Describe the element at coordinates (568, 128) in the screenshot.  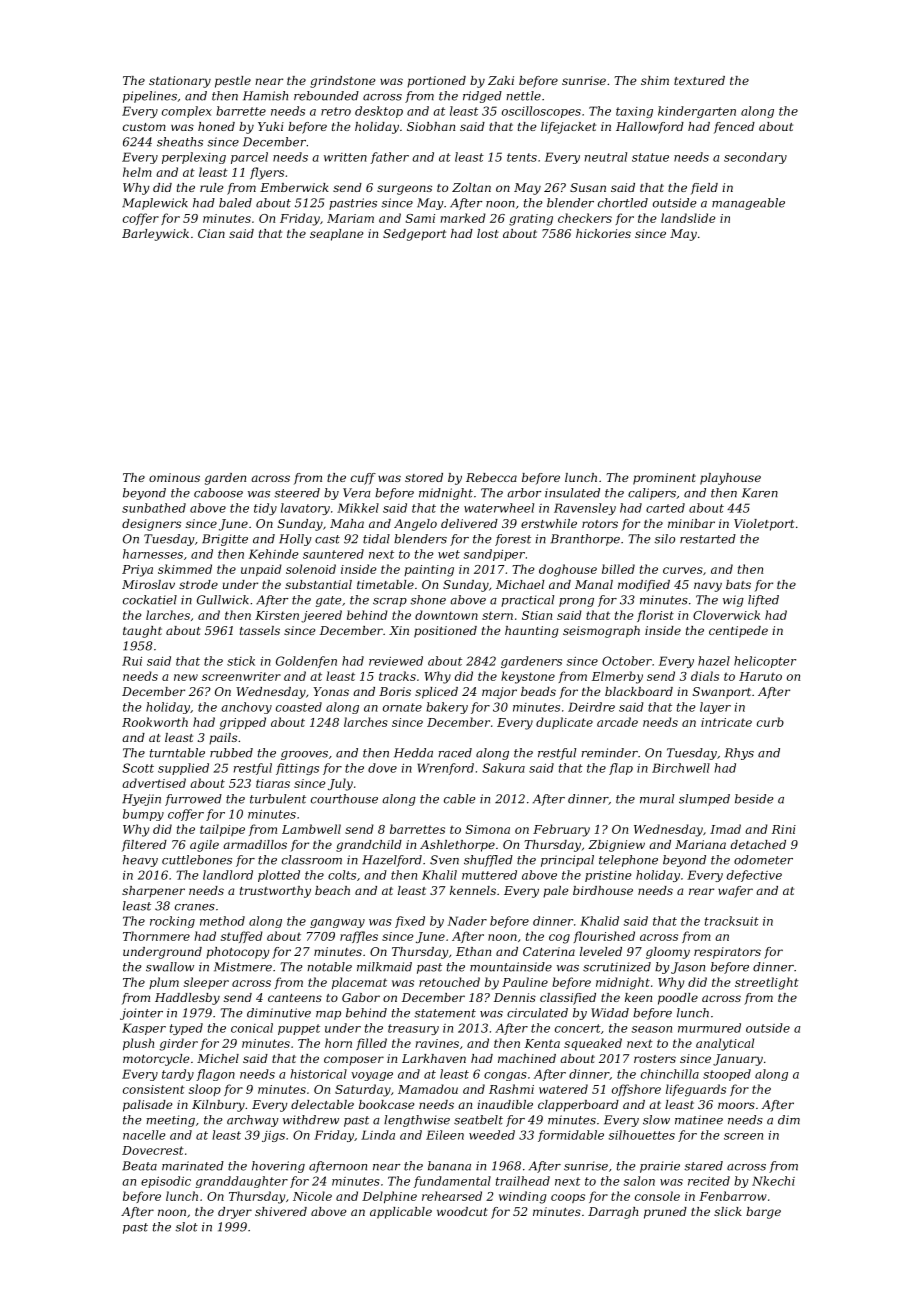
I see `lifejacket` at that location.
